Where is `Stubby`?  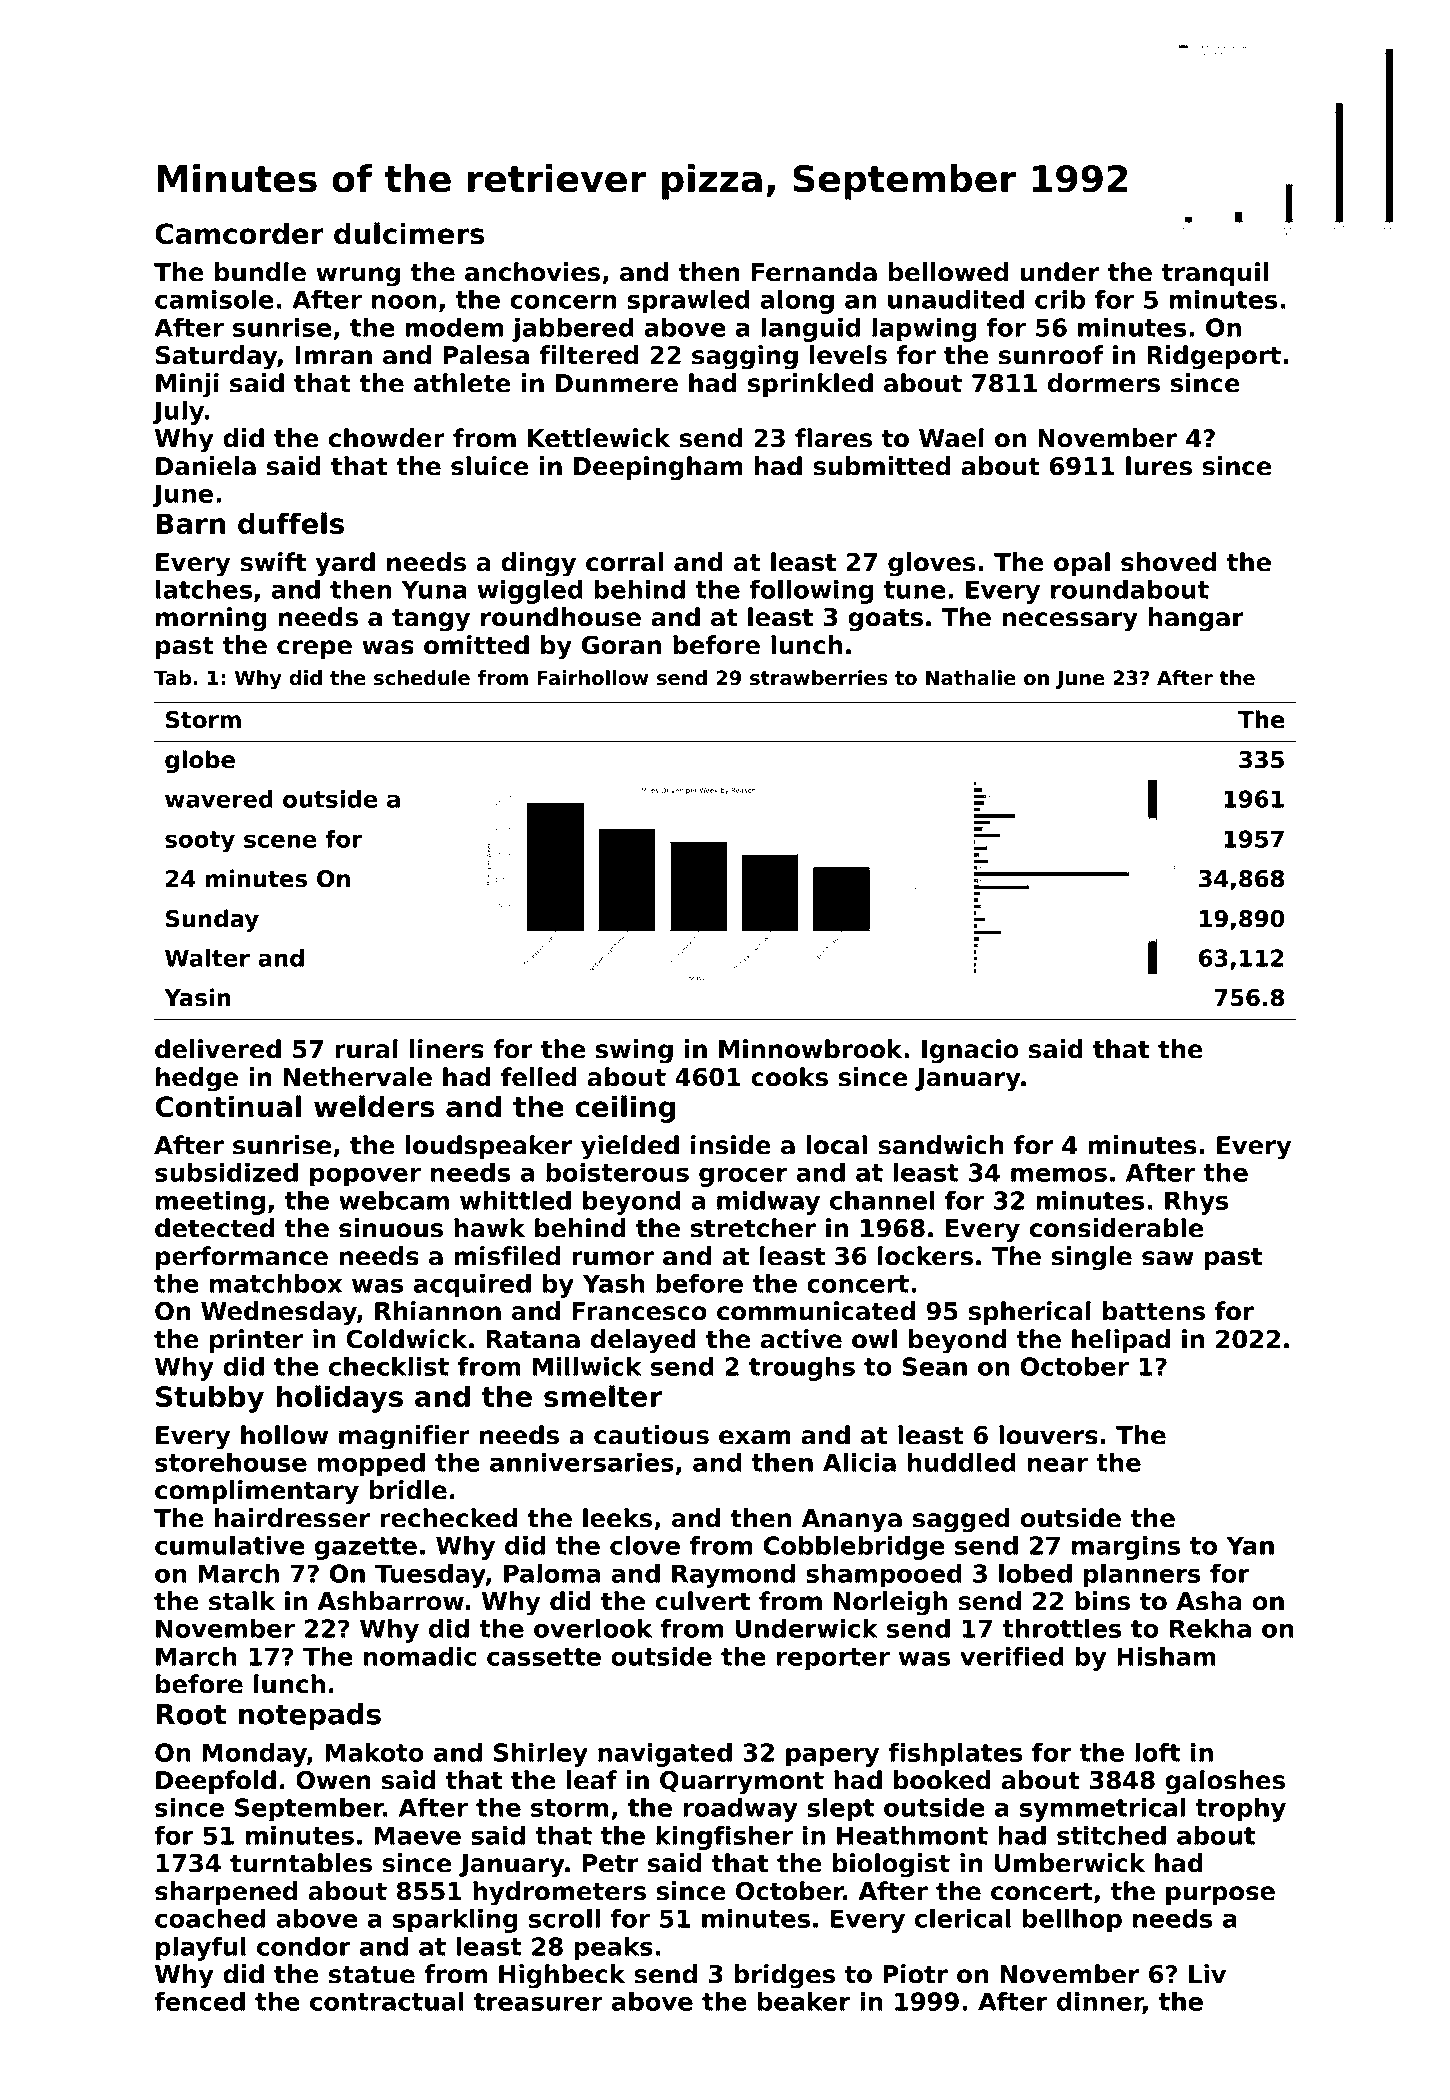 Stubby is located at coordinates (210, 1399).
